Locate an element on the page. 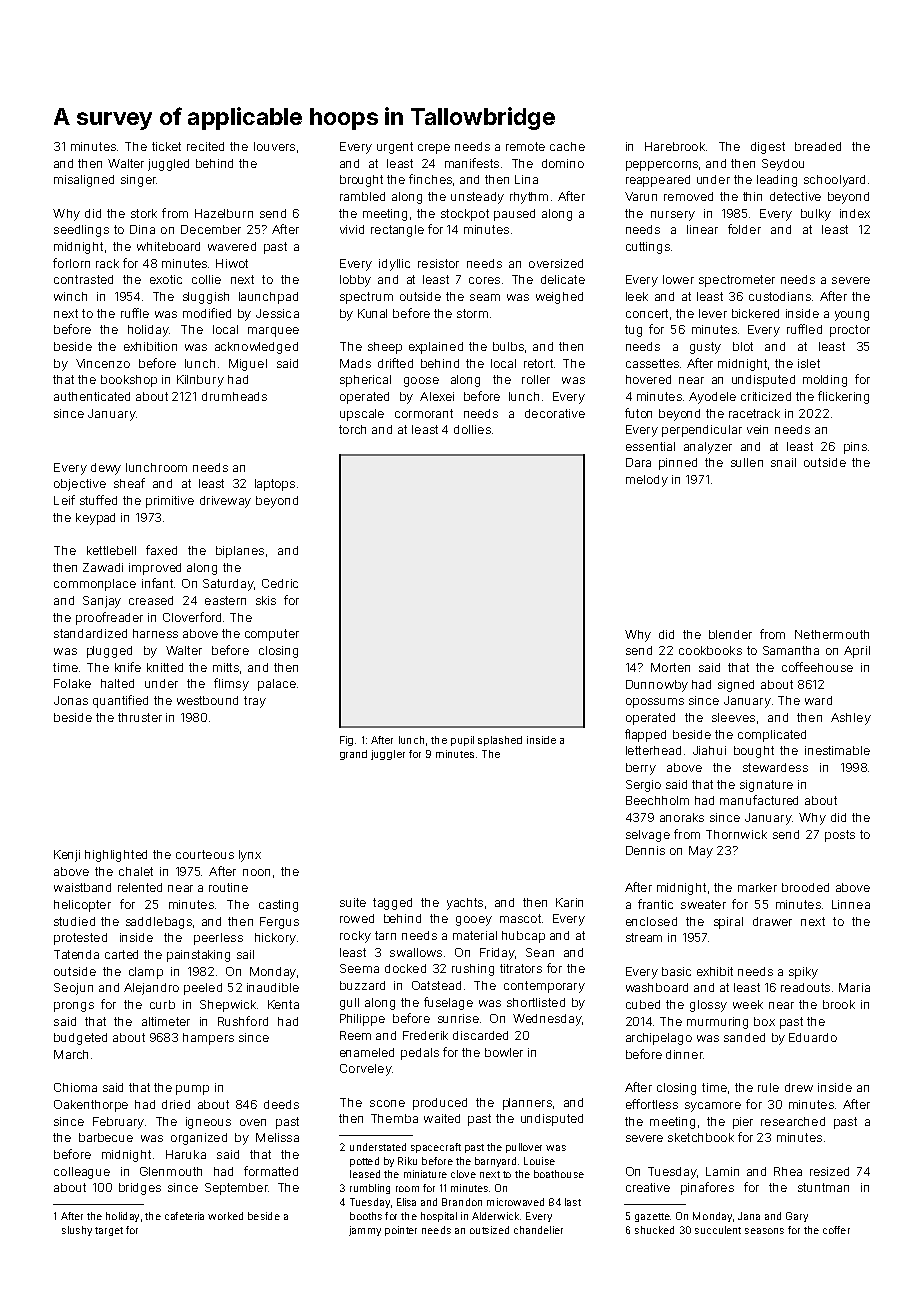 This image has width=924, height=1308. young is located at coordinates (852, 316).
